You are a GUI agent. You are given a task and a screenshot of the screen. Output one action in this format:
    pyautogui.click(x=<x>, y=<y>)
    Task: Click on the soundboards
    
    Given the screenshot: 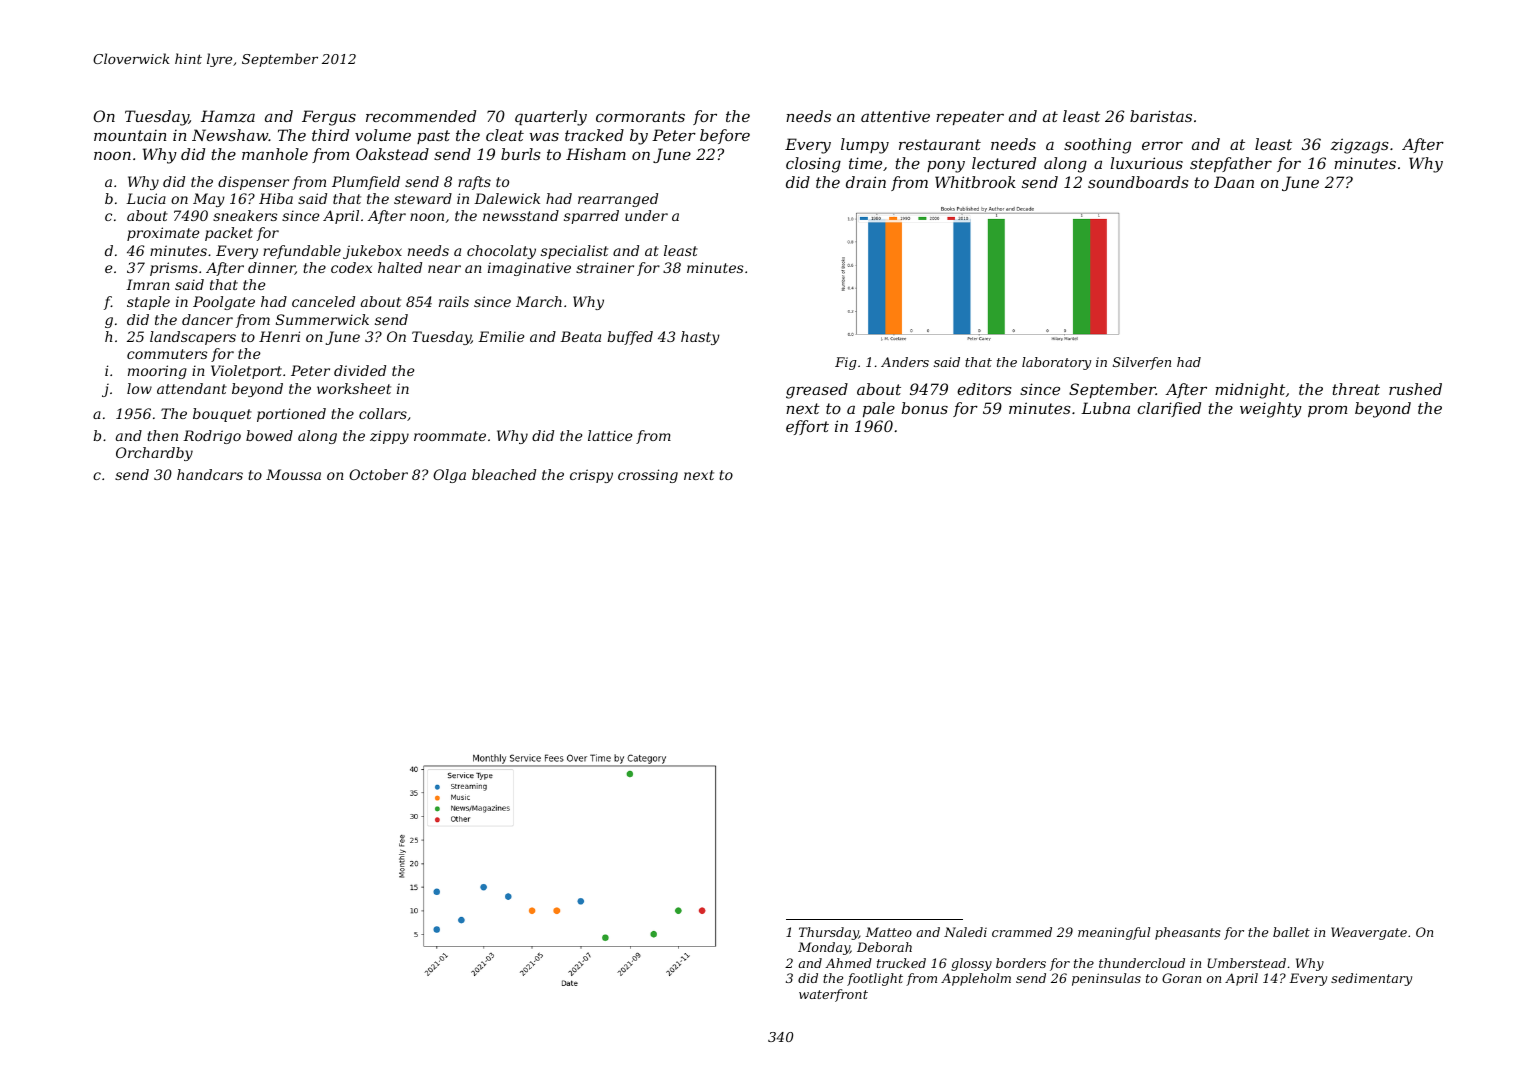 What is the action you would take?
    pyautogui.click(x=1138, y=182)
